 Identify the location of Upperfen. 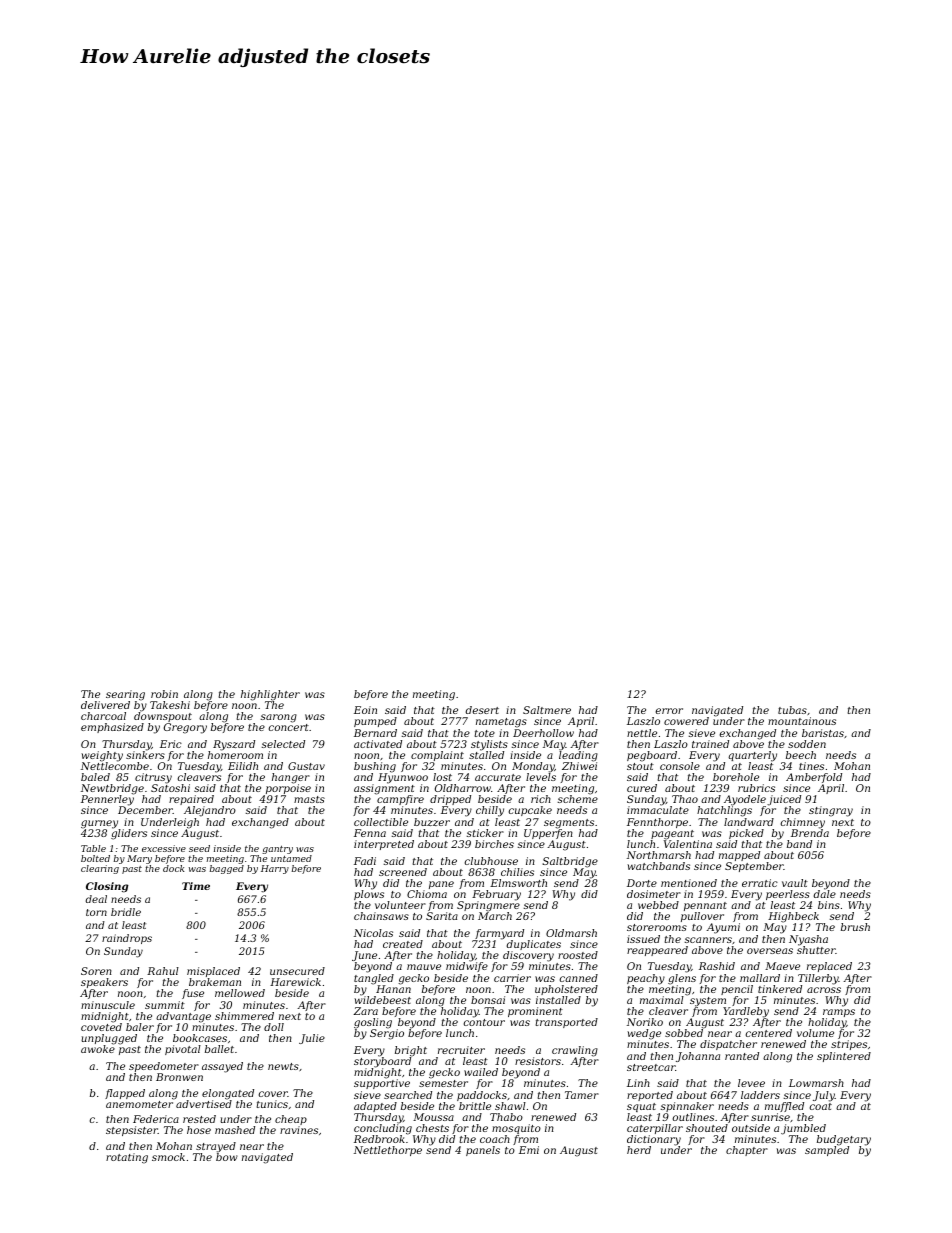
(548, 834).
